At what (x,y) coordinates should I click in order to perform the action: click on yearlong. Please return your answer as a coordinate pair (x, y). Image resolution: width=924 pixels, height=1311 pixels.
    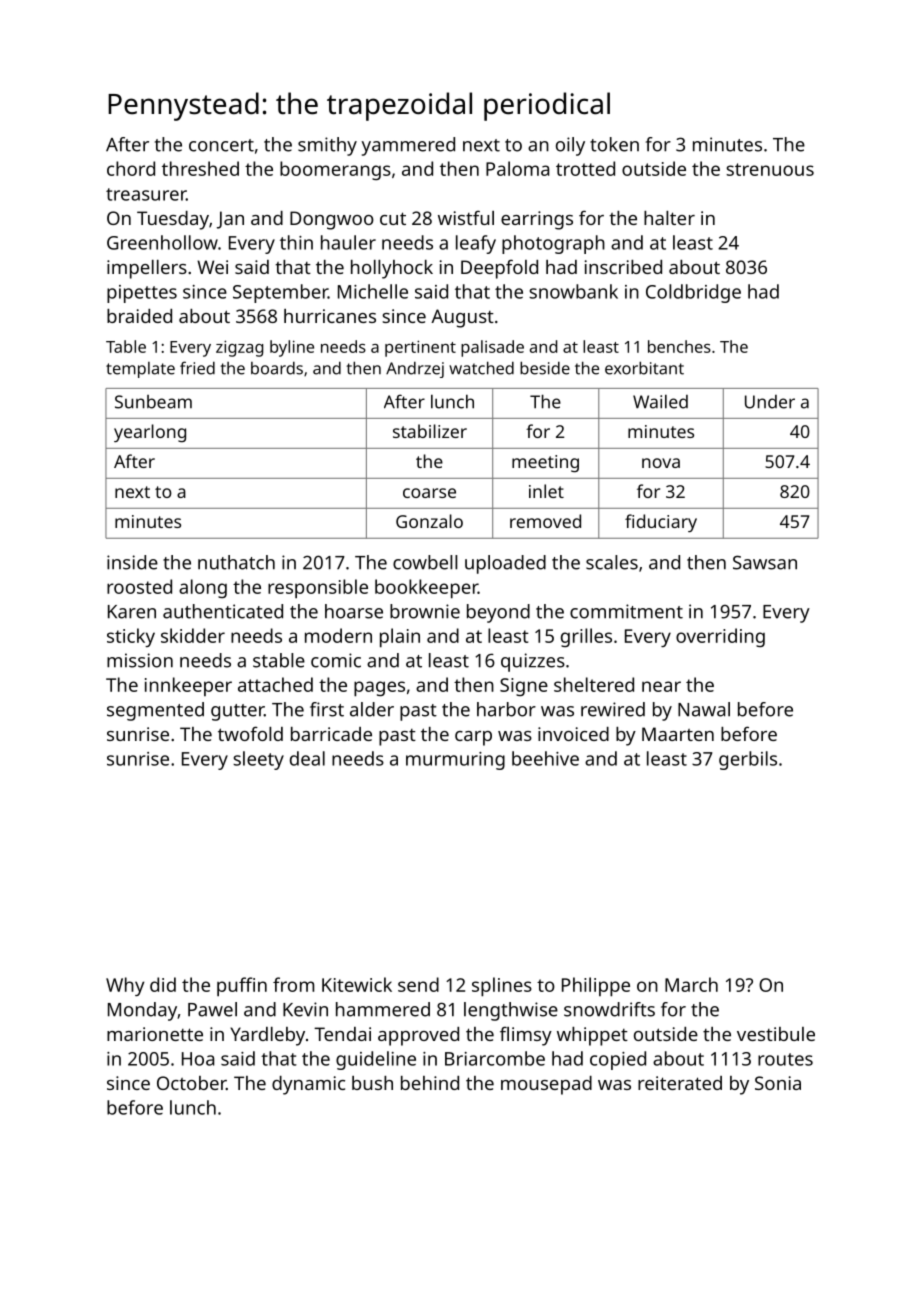
    Looking at the image, I should click on (150, 433).
